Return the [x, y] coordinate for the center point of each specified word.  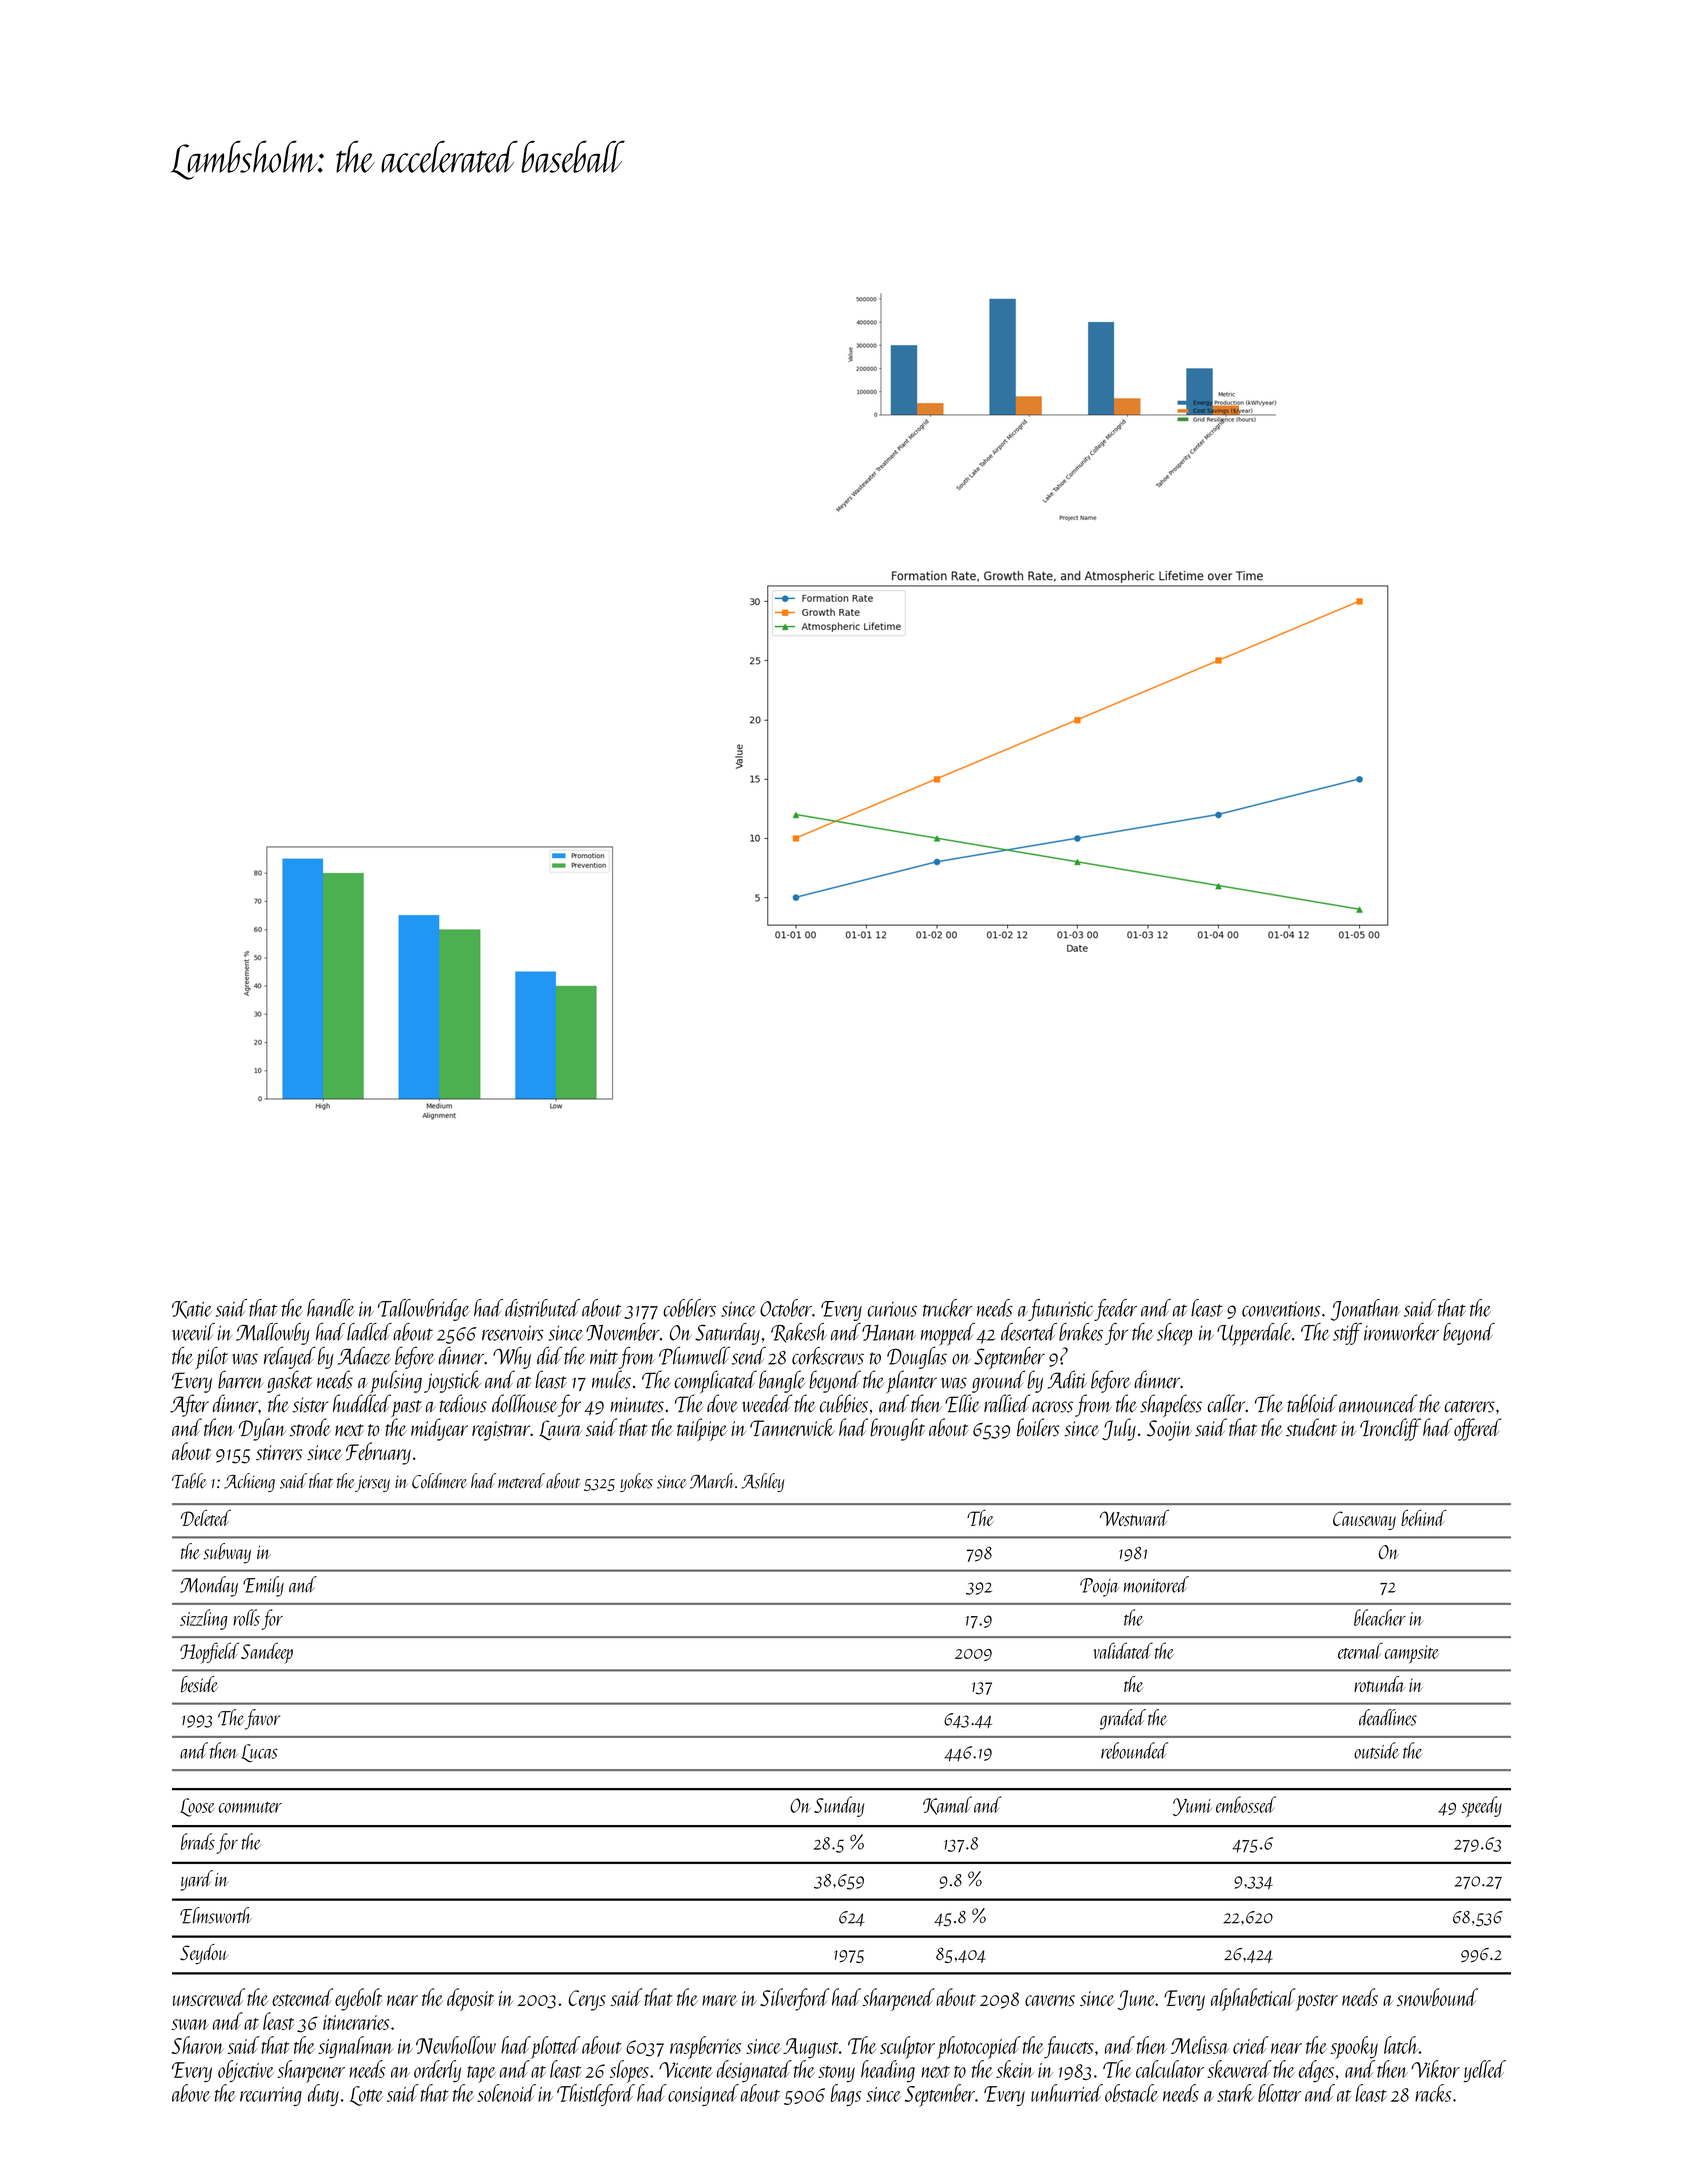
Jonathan [1365, 1310]
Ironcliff [1390, 1429]
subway [227, 1553]
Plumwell [694, 1355]
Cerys [587, 2000]
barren [240, 1379]
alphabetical [1253, 1999]
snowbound [1437, 1997]
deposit [470, 1999]
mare [719, 2000]
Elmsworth [216, 1915]
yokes [636, 1482]
